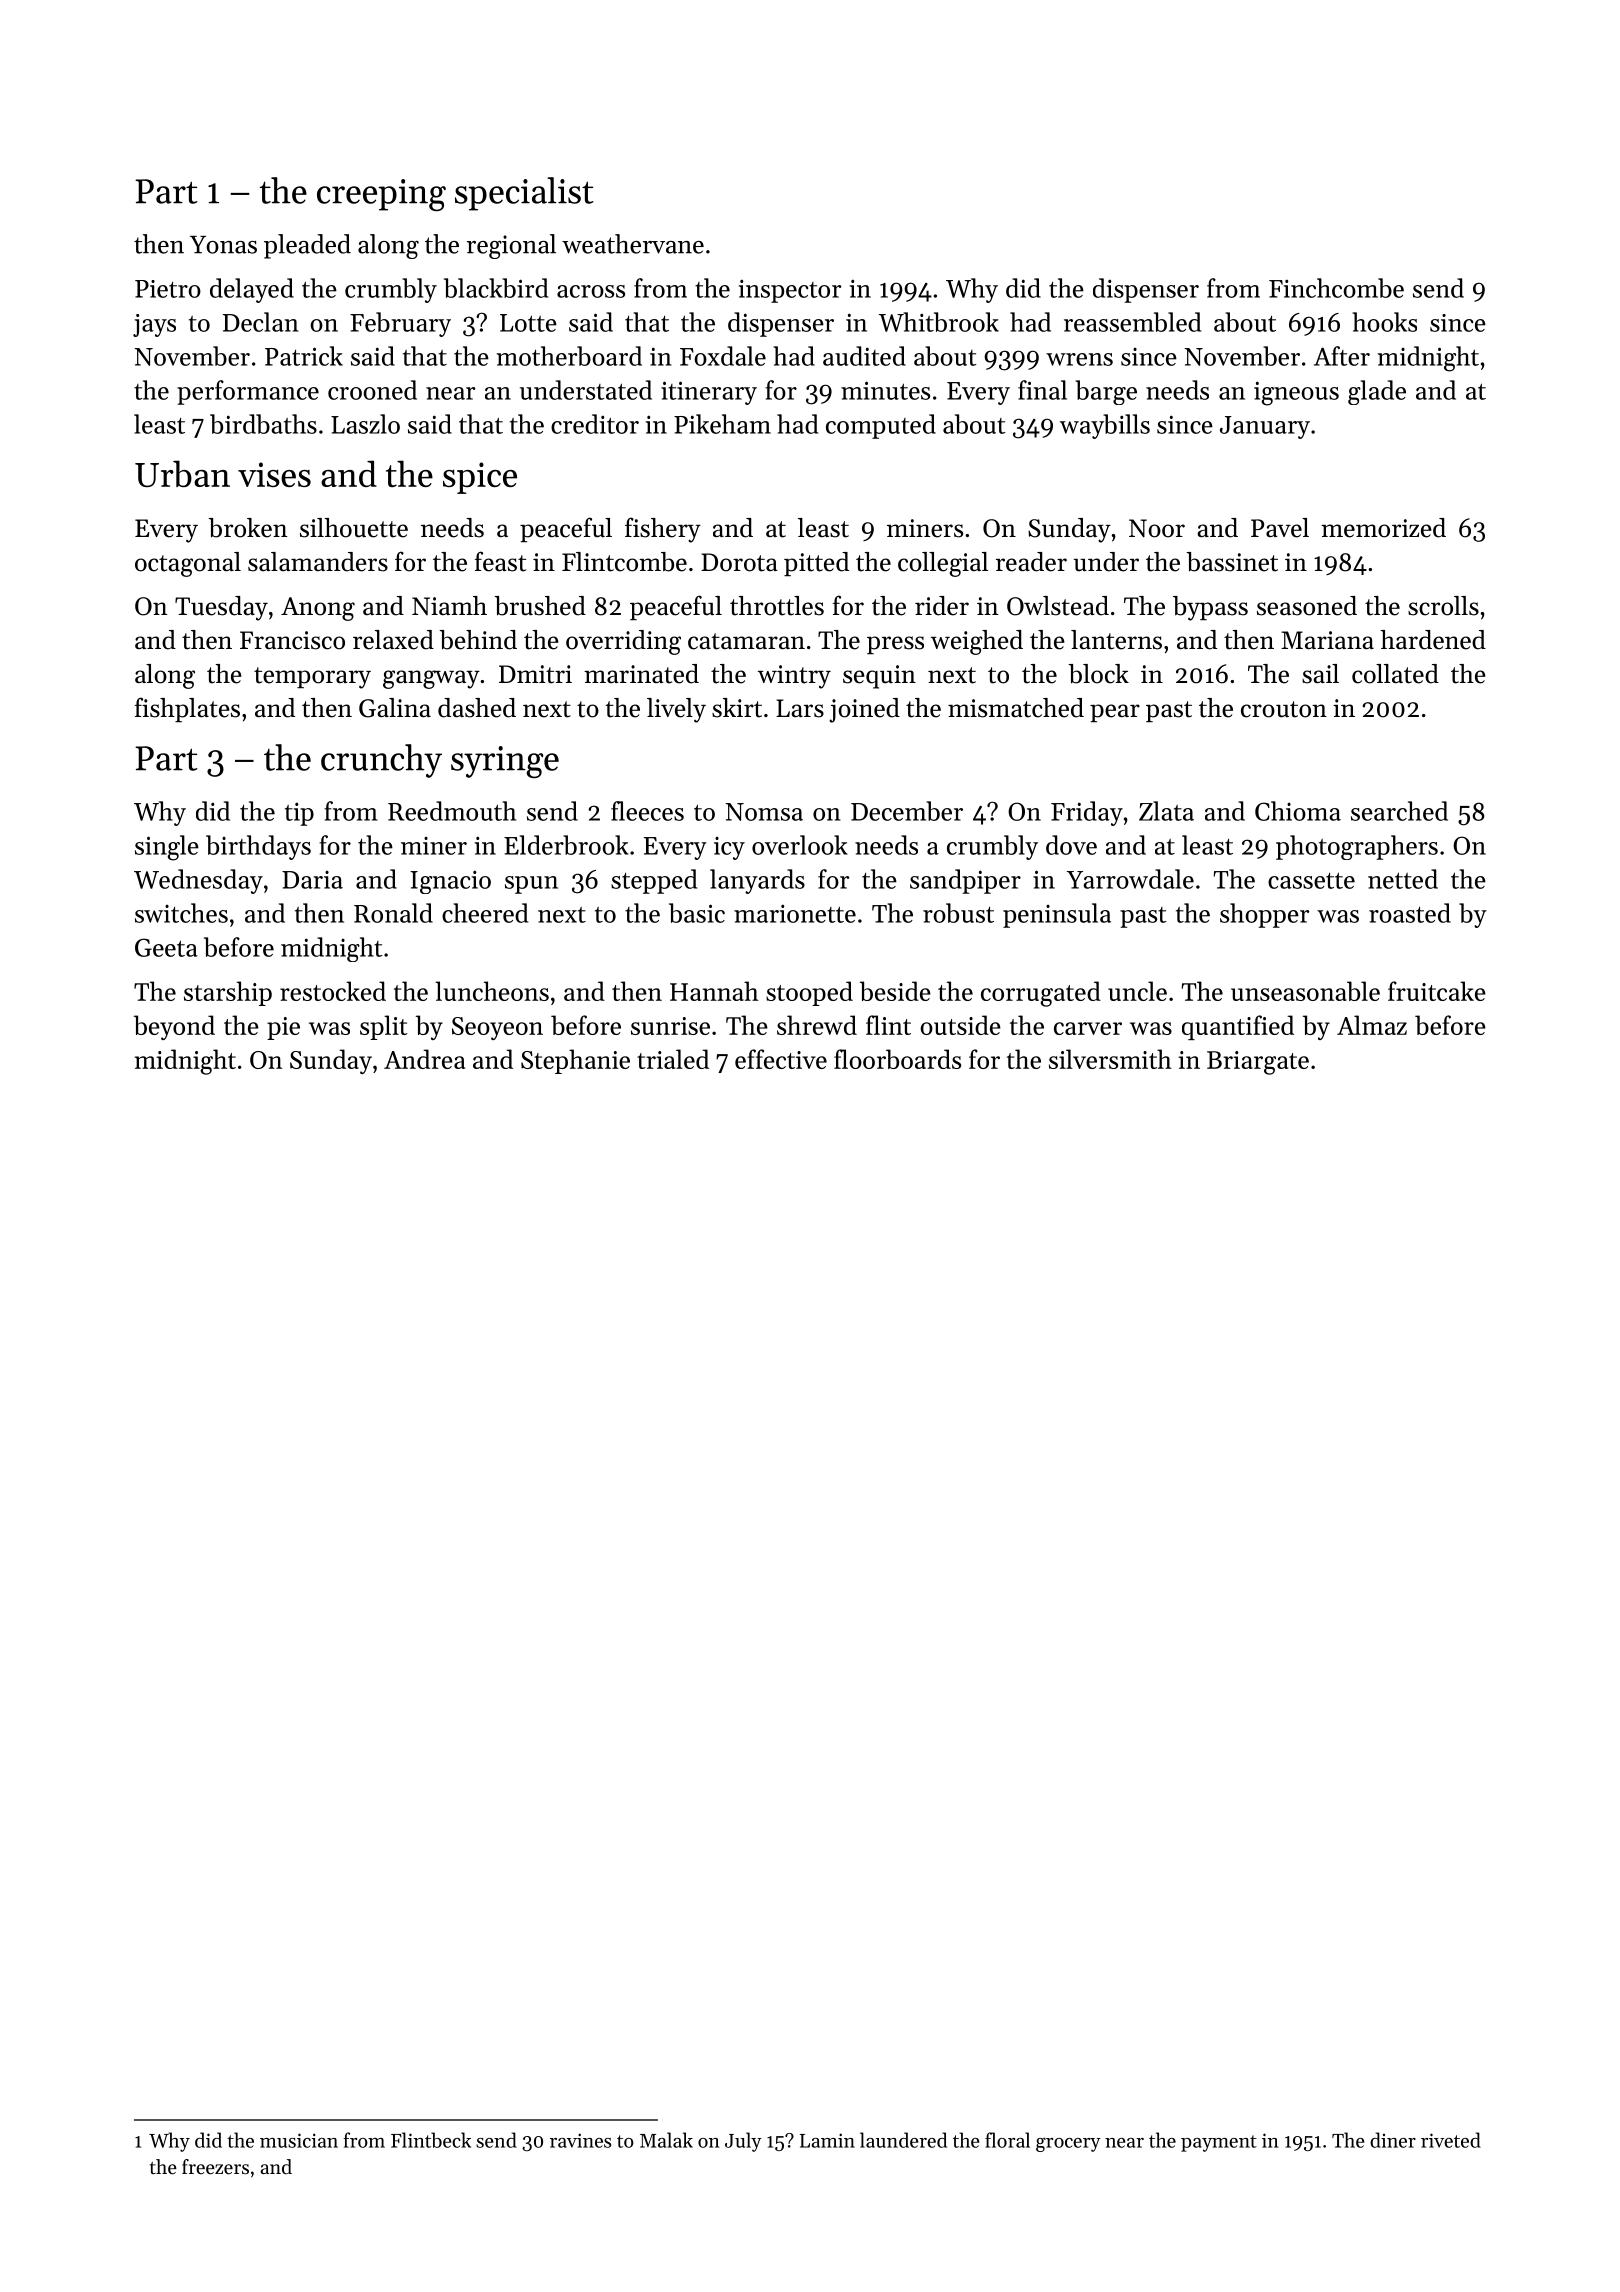 Image resolution: width=1620 pixels, height=2292 pixels. What do you see at coordinates (897, 1059) in the page?
I see `floorboards` at bounding box center [897, 1059].
